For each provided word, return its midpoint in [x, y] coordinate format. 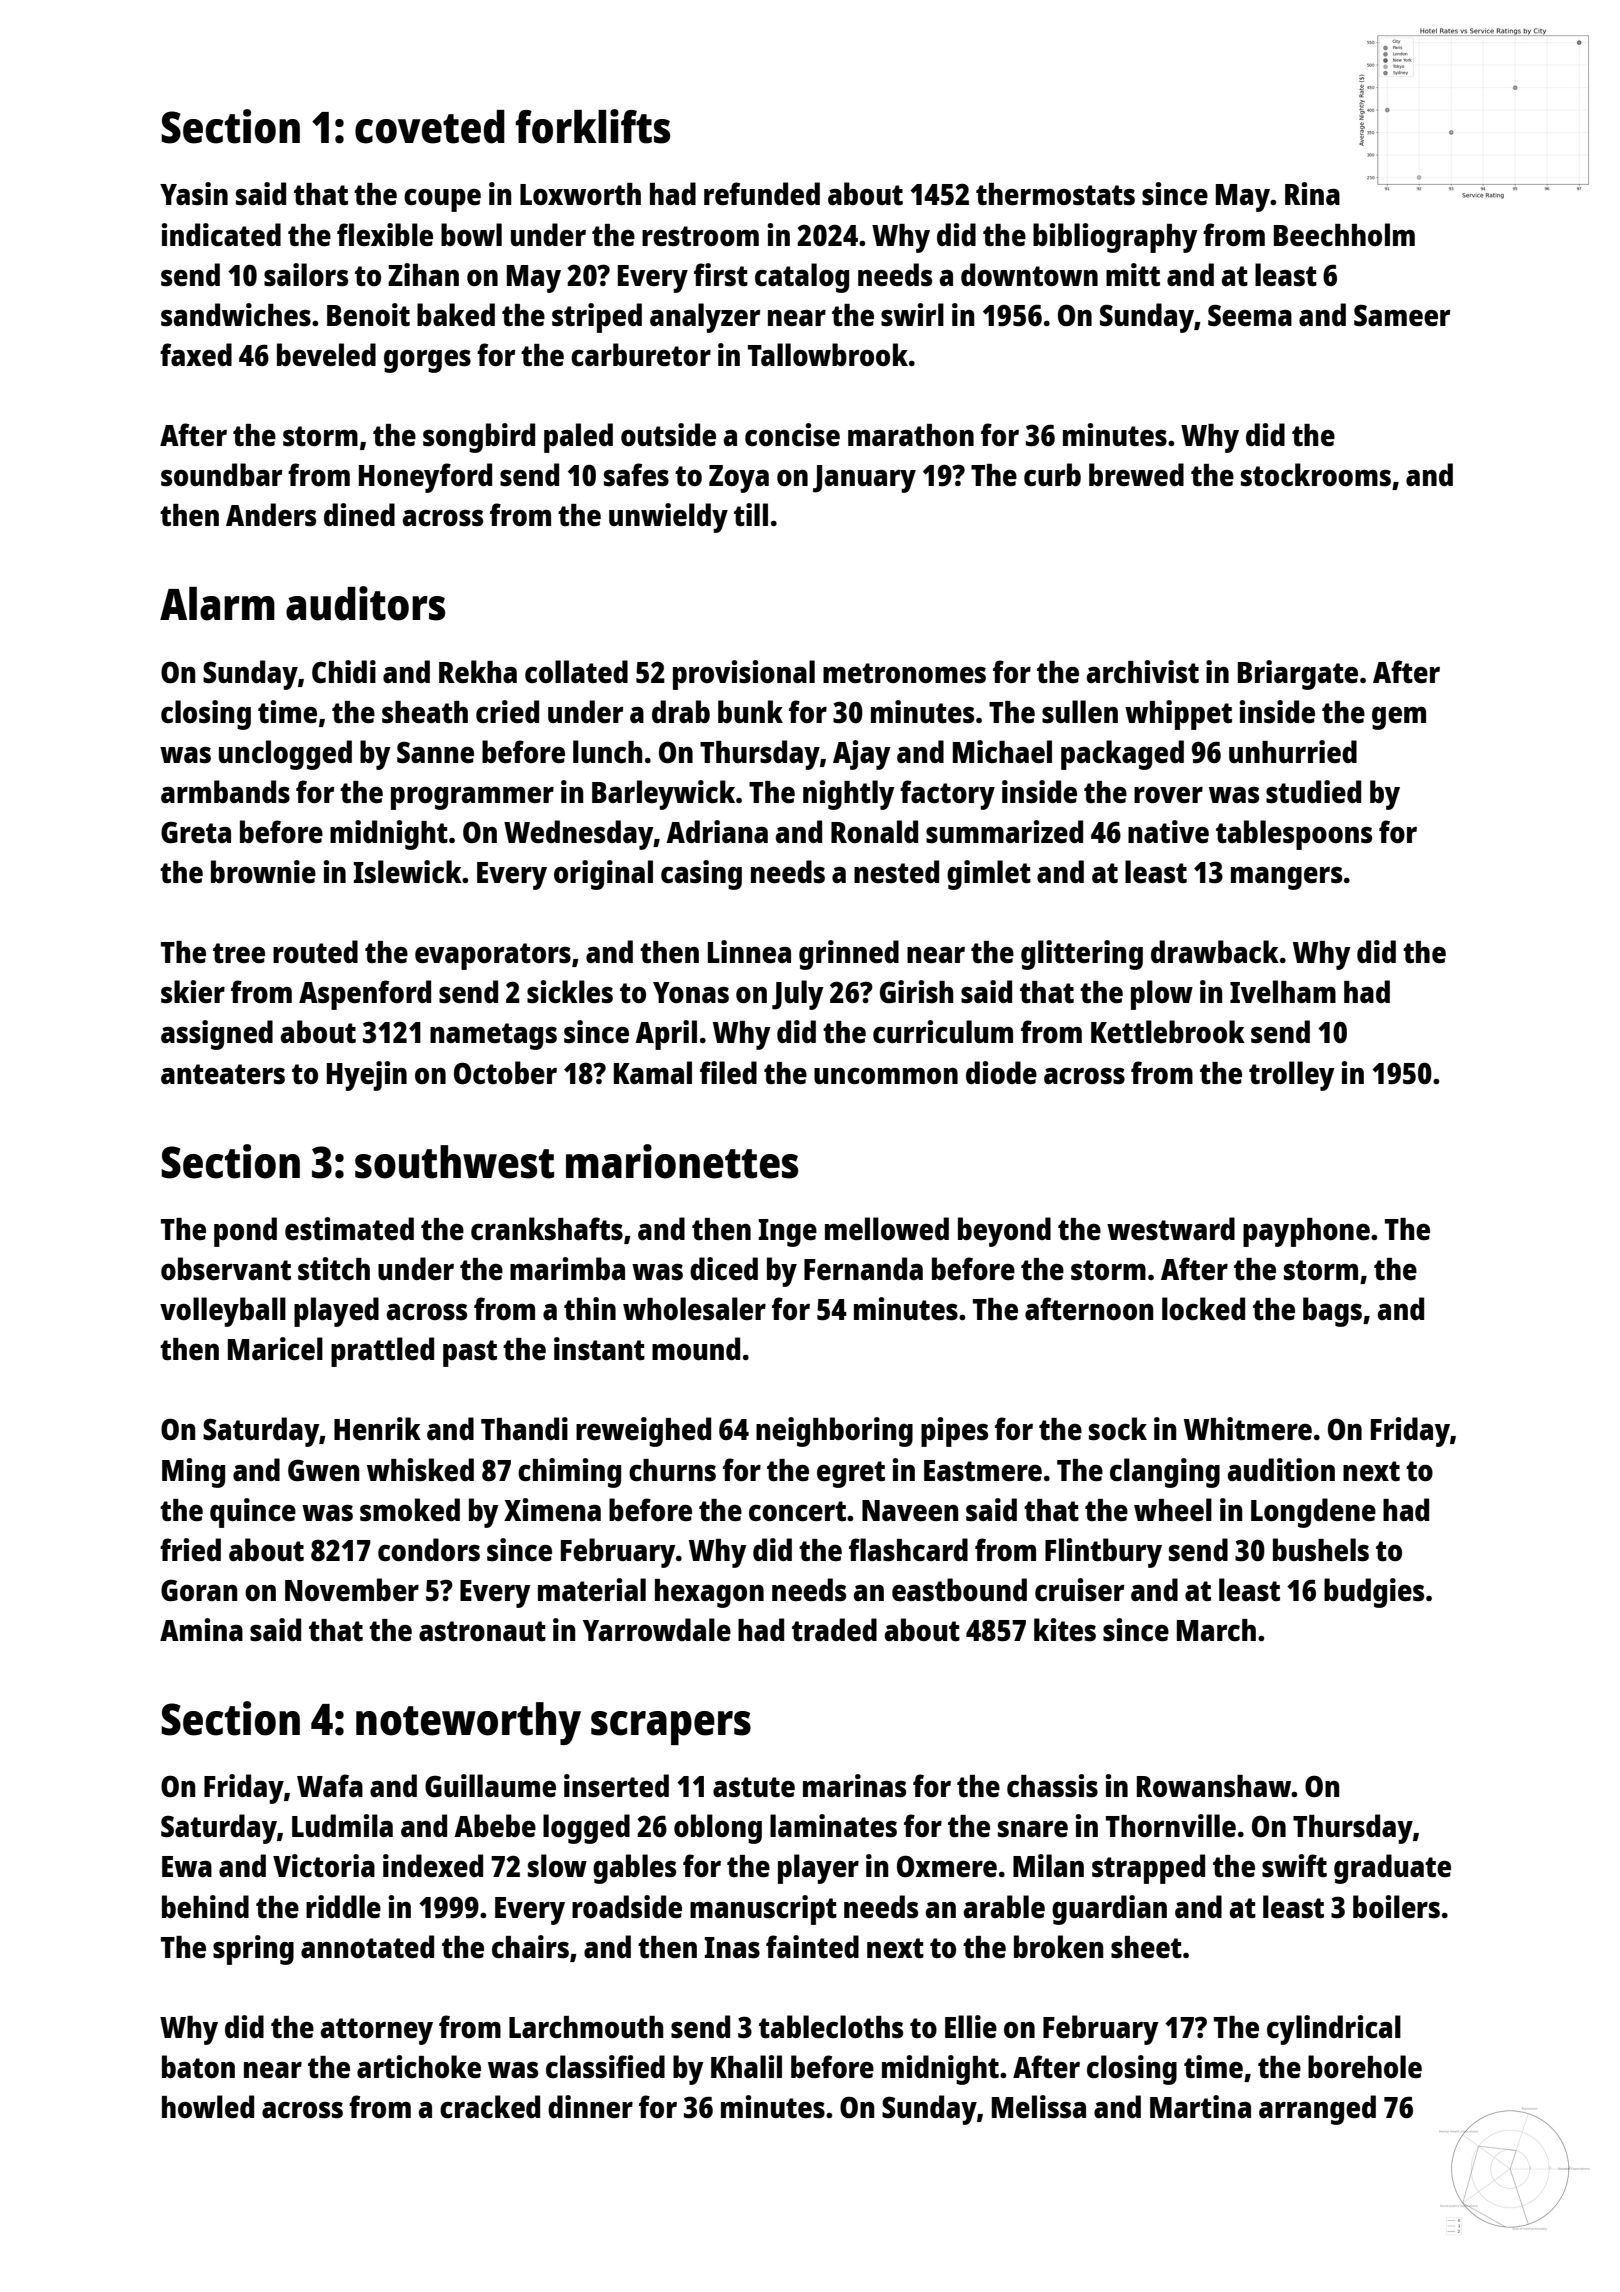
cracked [490, 2107]
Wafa [330, 1785]
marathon [911, 435]
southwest [454, 1162]
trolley [1292, 1076]
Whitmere [1248, 1429]
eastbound [959, 1590]
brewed [1136, 475]
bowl [471, 234]
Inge [787, 1233]
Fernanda [863, 1269]
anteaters [223, 1074]
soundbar [221, 475]
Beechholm [1344, 235]
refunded [762, 194]
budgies [1374, 1593]
